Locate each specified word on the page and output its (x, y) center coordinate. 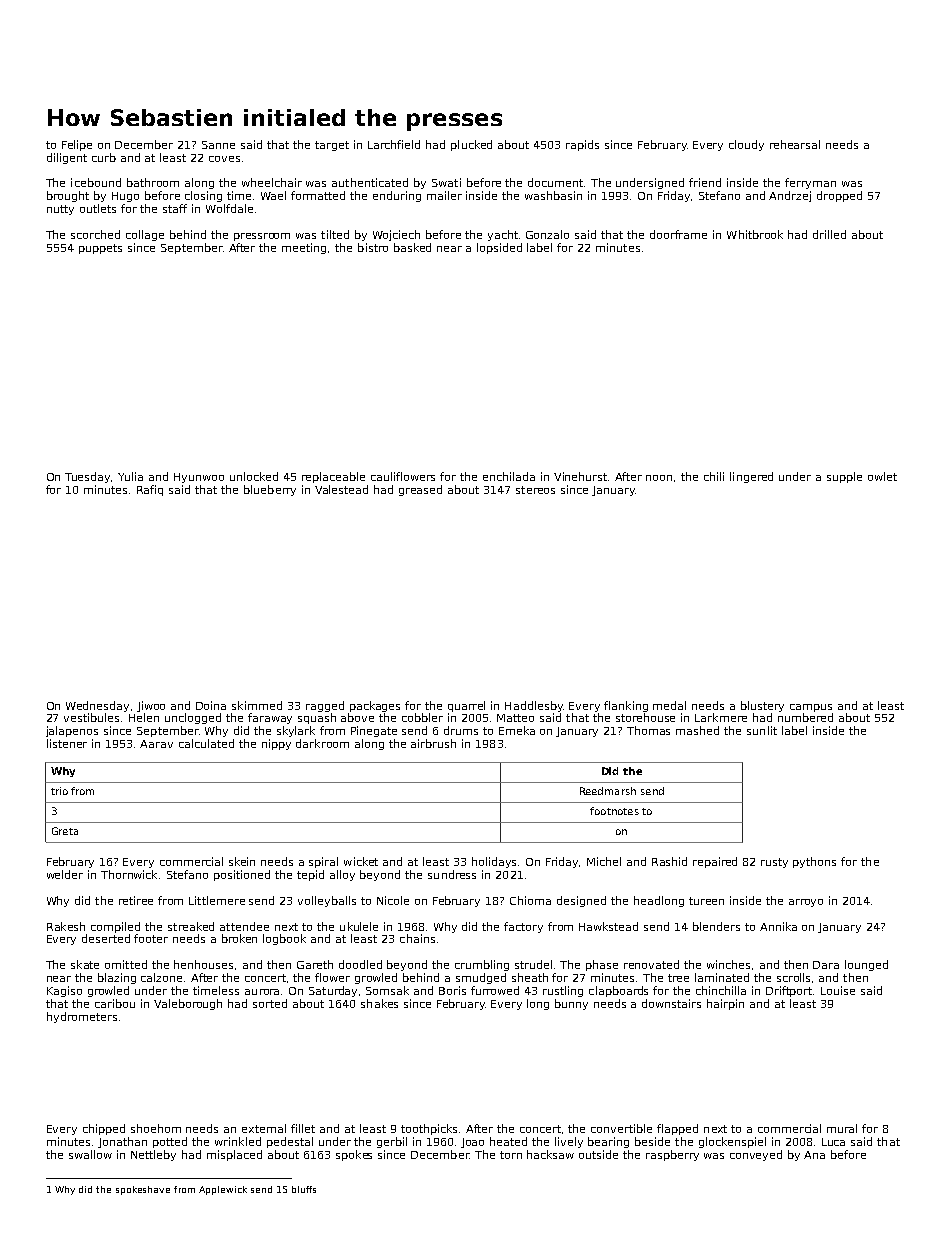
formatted (318, 195)
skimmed (257, 705)
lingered (751, 477)
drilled (829, 234)
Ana (814, 1155)
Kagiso (64, 991)
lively (569, 1142)
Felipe (77, 145)
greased (420, 490)
